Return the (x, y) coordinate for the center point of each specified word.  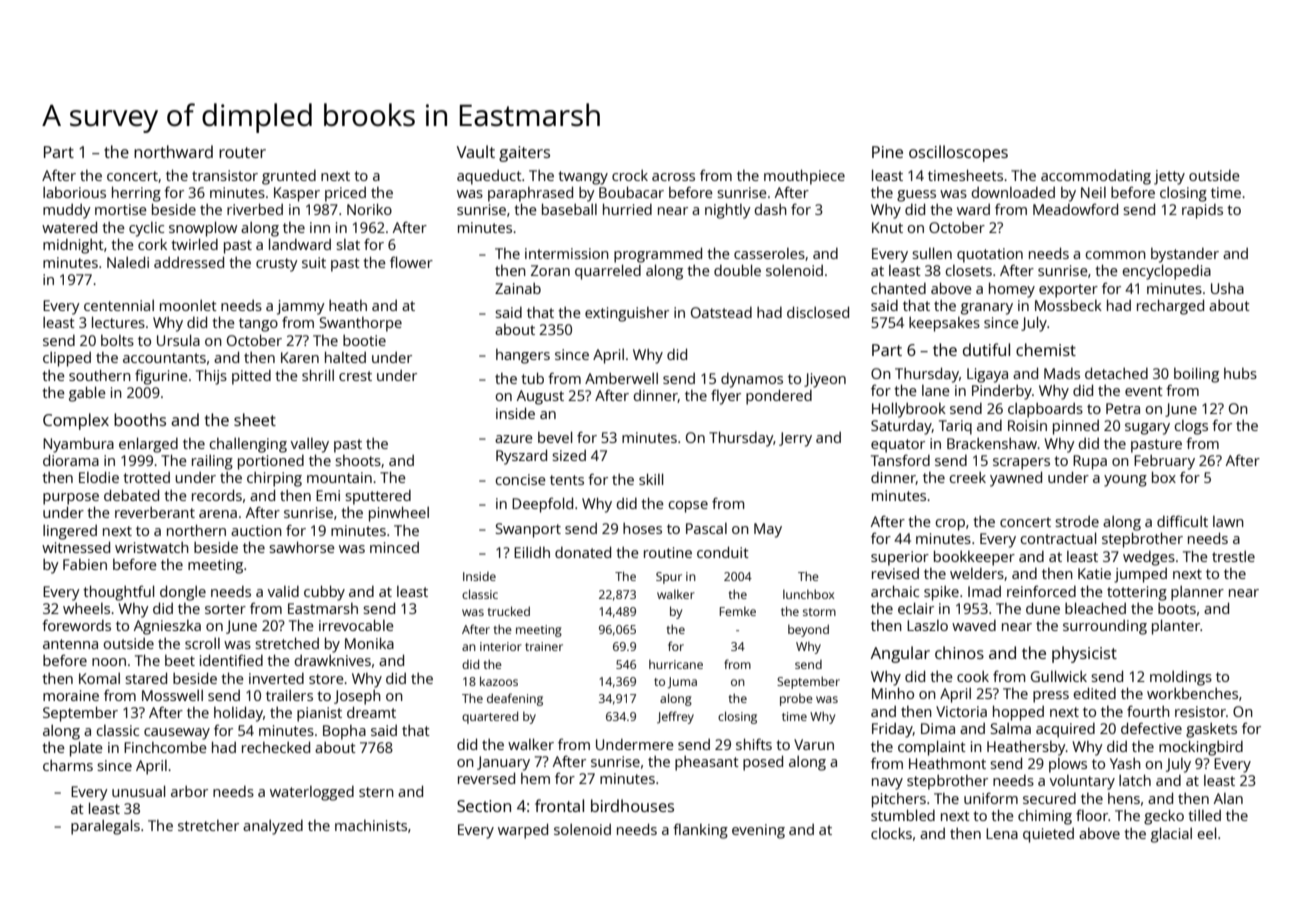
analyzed (273, 827)
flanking (700, 831)
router (242, 152)
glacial (1171, 835)
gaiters (524, 154)
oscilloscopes (958, 153)
